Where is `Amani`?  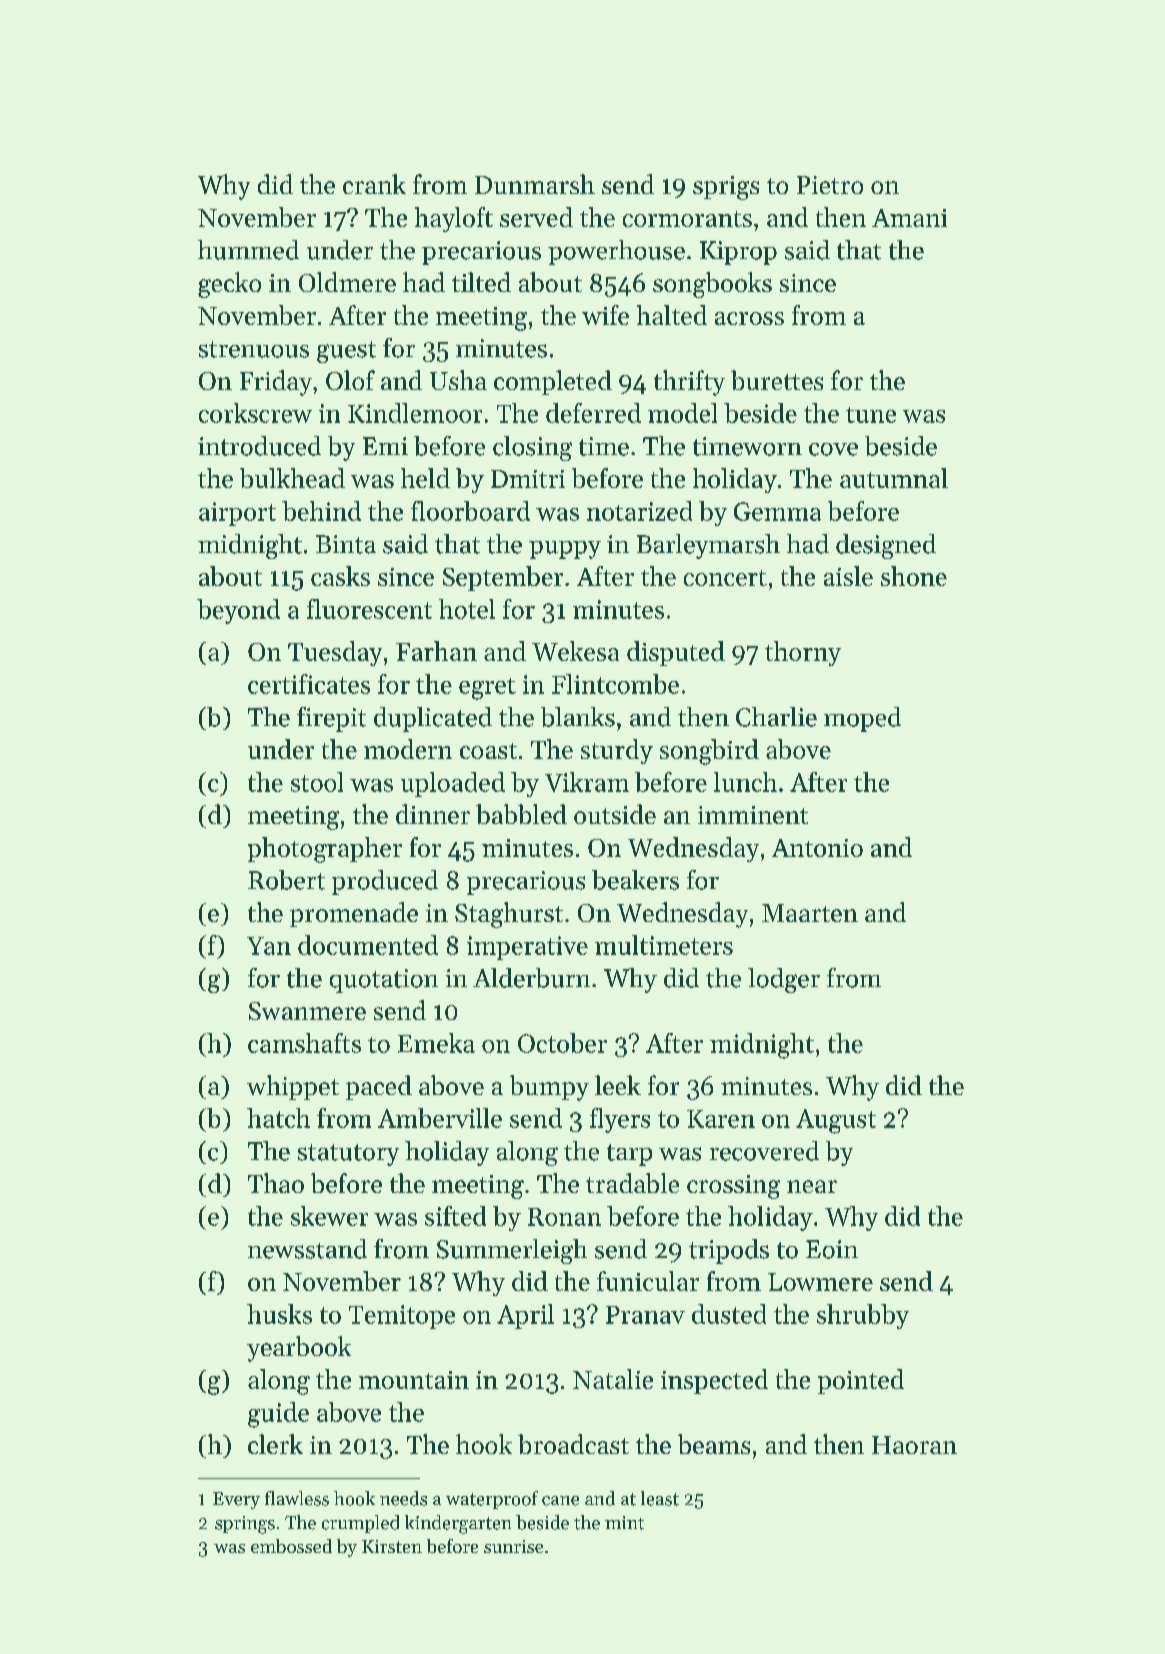 Amani is located at coordinates (909, 218).
